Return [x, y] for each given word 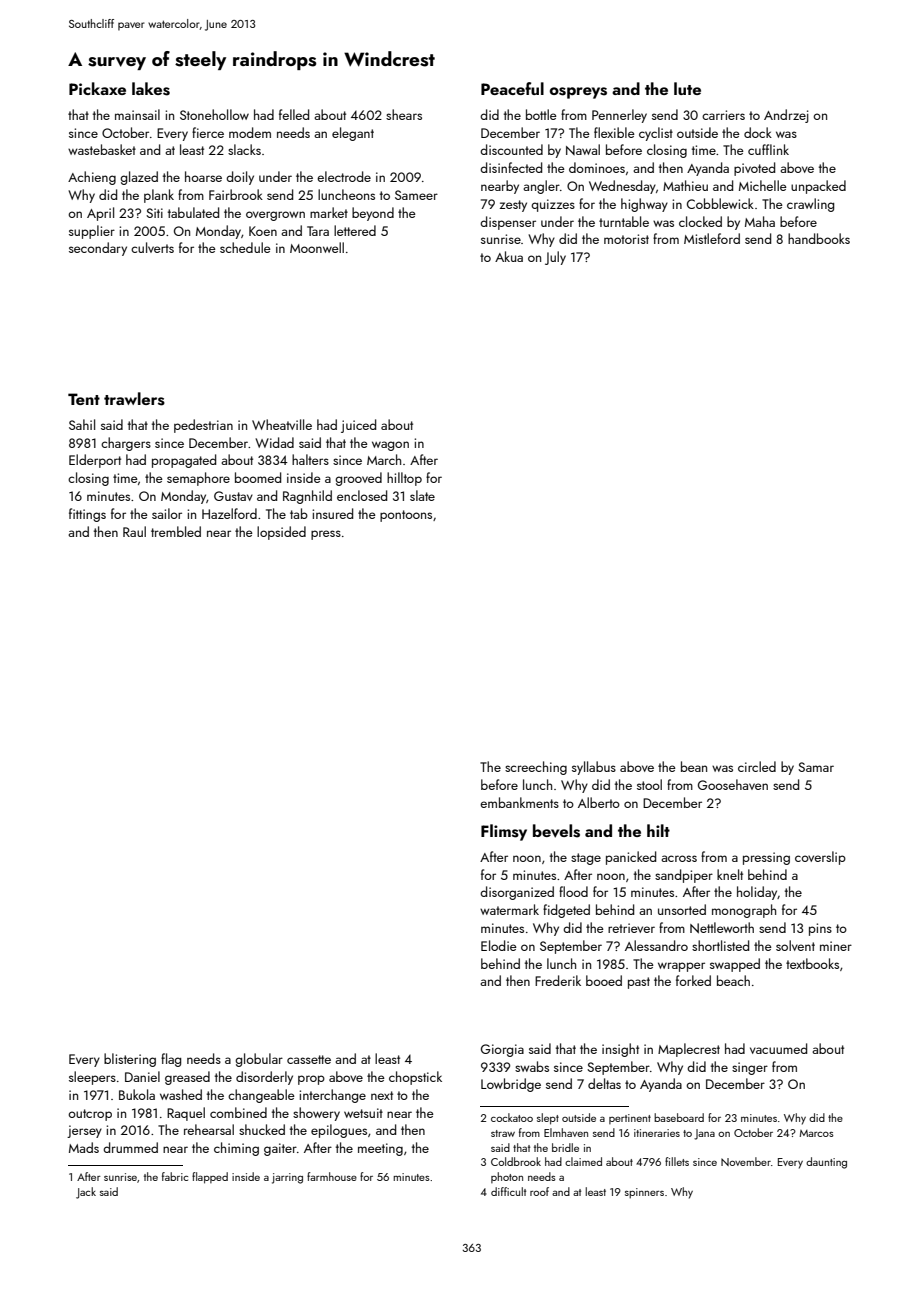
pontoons [406, 516]
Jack [86, 1193]
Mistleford [712, 238]
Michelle [763, 185]
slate [422, 495]
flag [171, 1060]
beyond [373, 214]
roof [539, 1191]
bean [694, 766]
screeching [536, 768]
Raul [134, 531]
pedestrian [203, 426]
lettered [355, 230]
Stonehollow [214, 114]
